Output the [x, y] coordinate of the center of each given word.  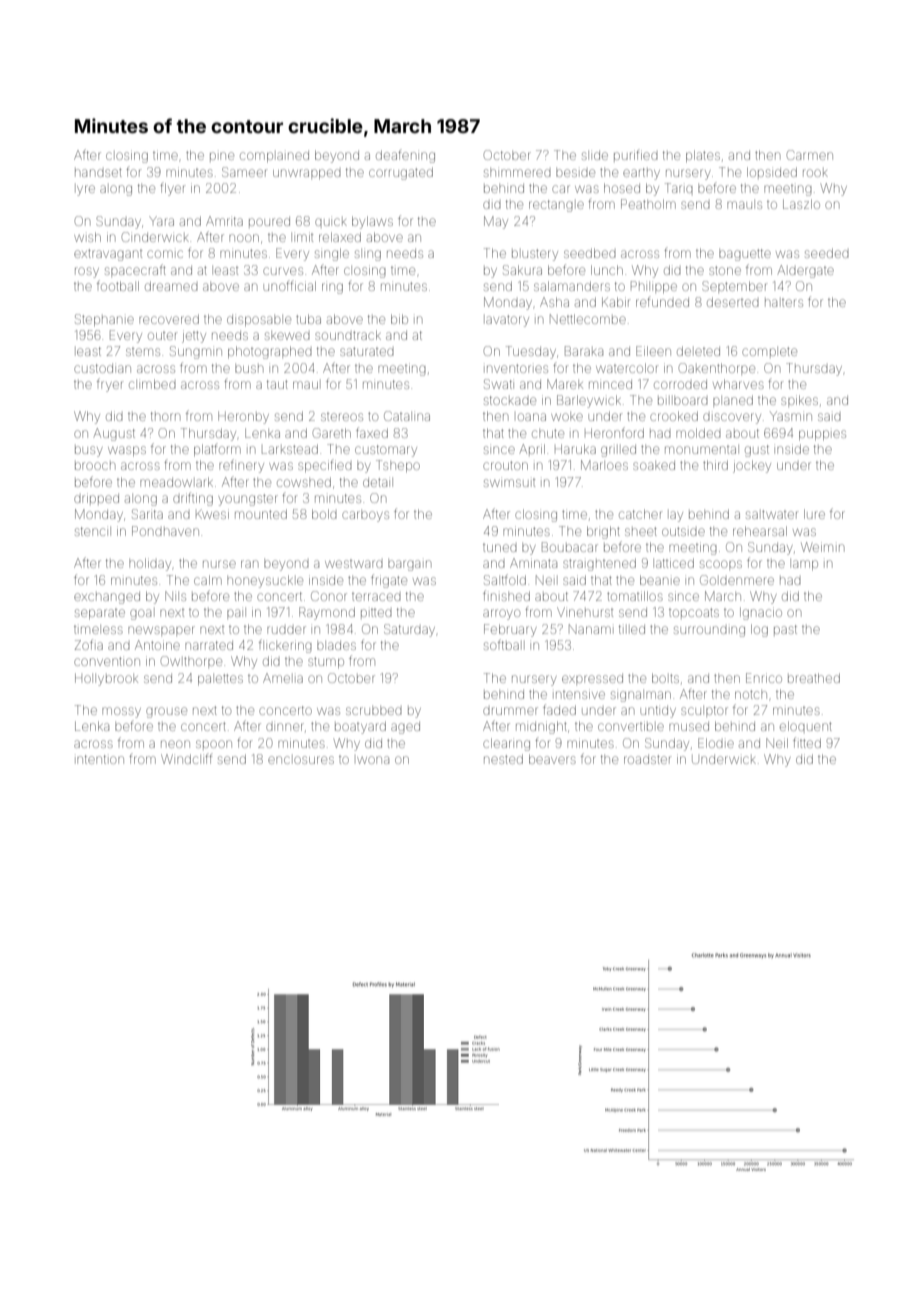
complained [274, 157]
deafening [405, 156]
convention [107, 661]
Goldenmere [737, 580]
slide [595, 155]
